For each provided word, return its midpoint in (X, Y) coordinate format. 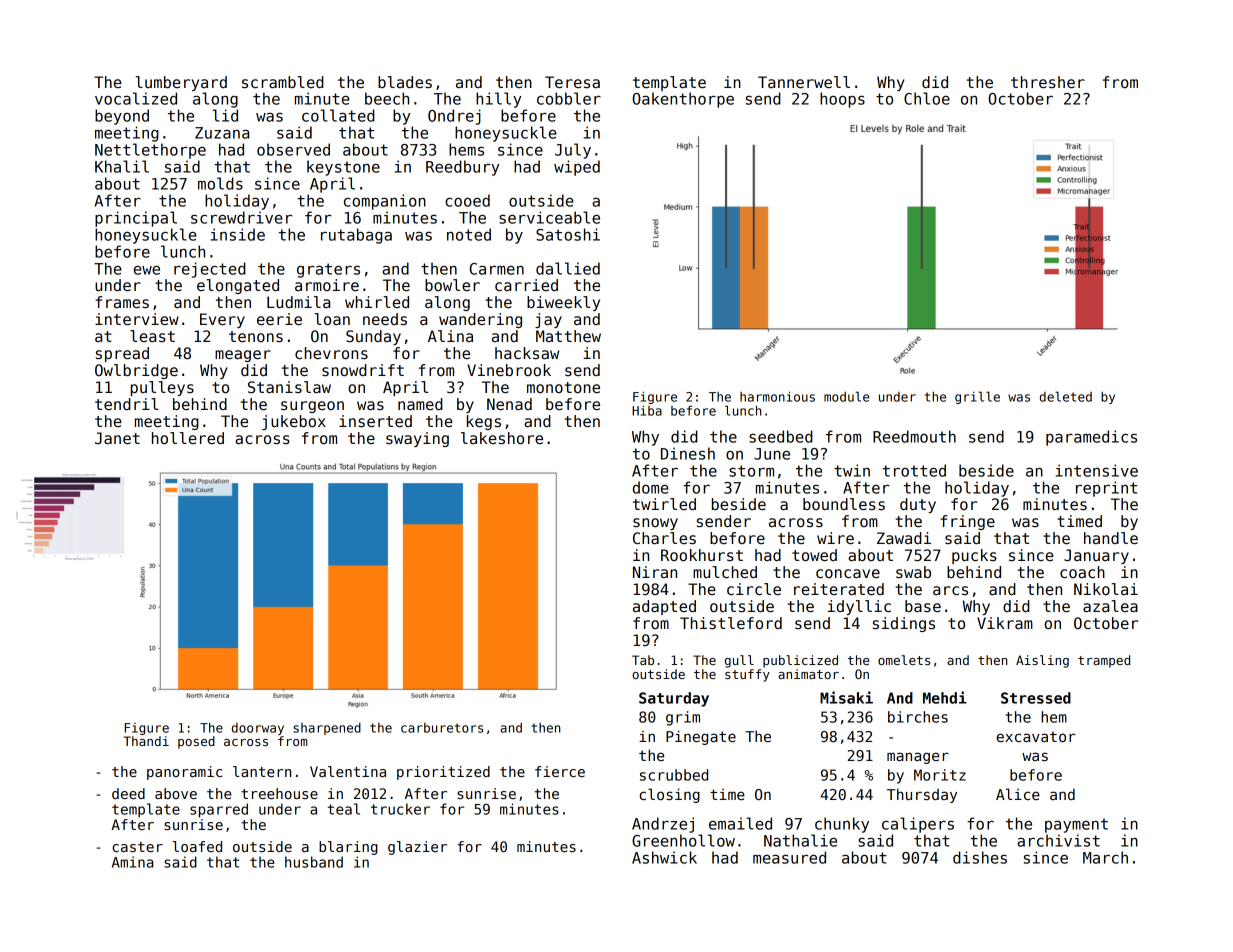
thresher (1048, 82)
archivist (1058, 840)
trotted (914, 470)
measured (789, 857)
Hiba (647, 410)
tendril (126, 404)
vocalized (136, 98)
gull (739, 661)
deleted (1066, 396)
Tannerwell (804, 82)
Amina (133, 862)
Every (222, 320)
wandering (480, 320)
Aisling (1042, 661)
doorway (258, 729)
